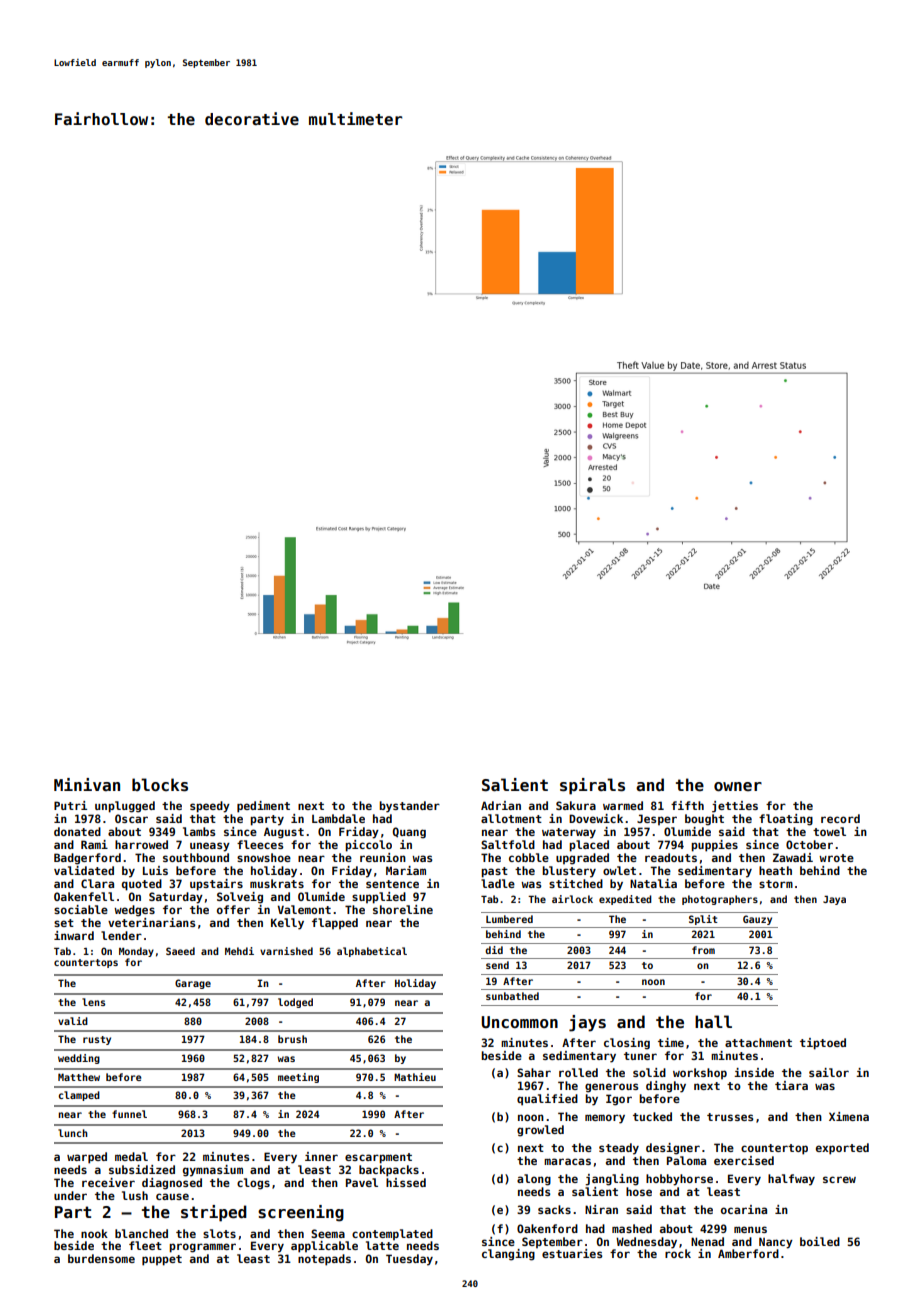 The width and height of the screenshot is (924, 1308). I want to click on blocks, so click(160, 785).
